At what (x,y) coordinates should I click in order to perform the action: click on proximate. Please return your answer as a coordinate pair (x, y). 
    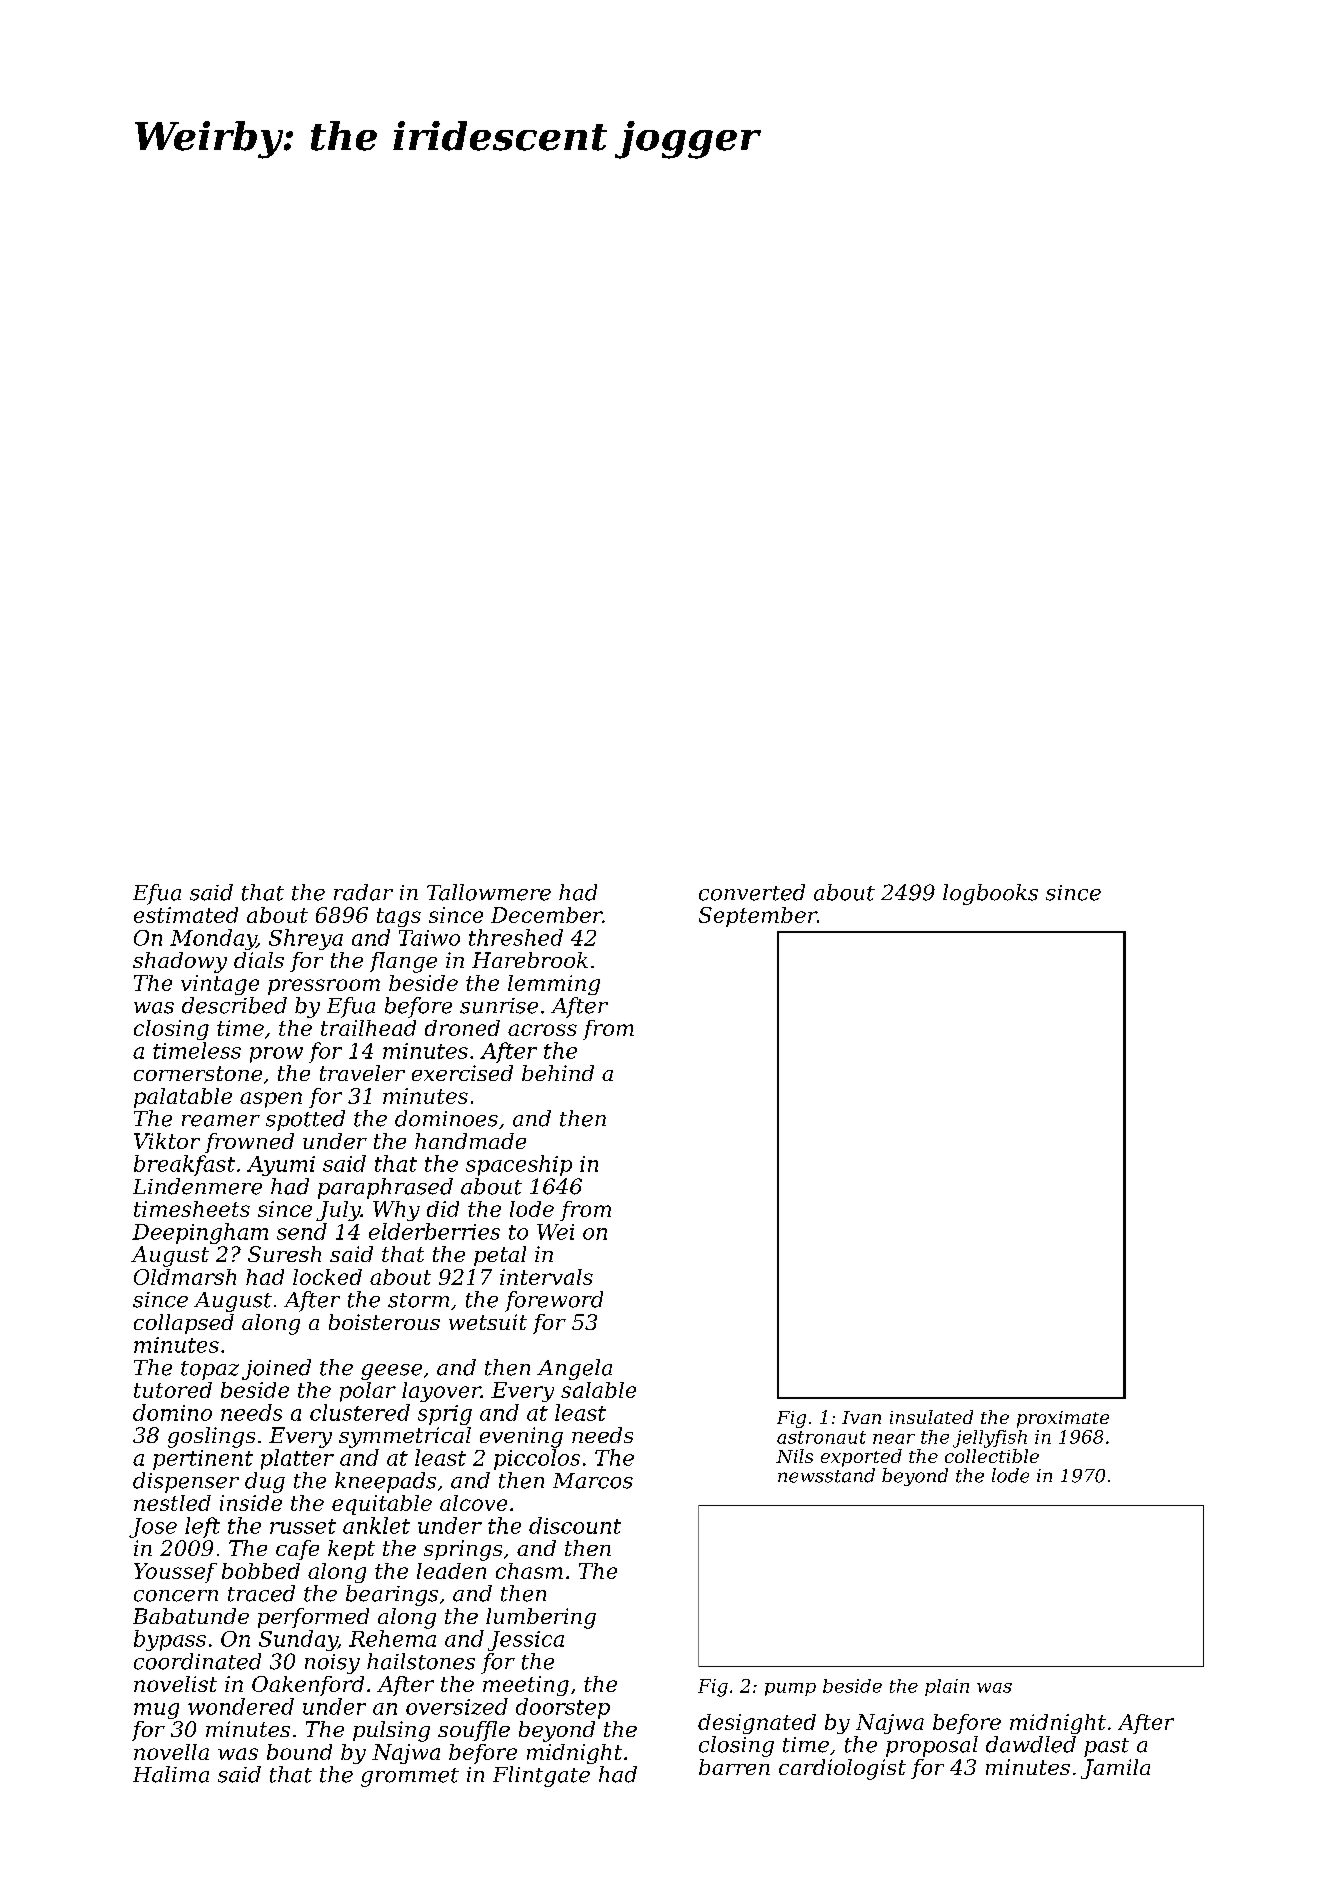
    Looking at the image, I should click on (1063, 1419).
